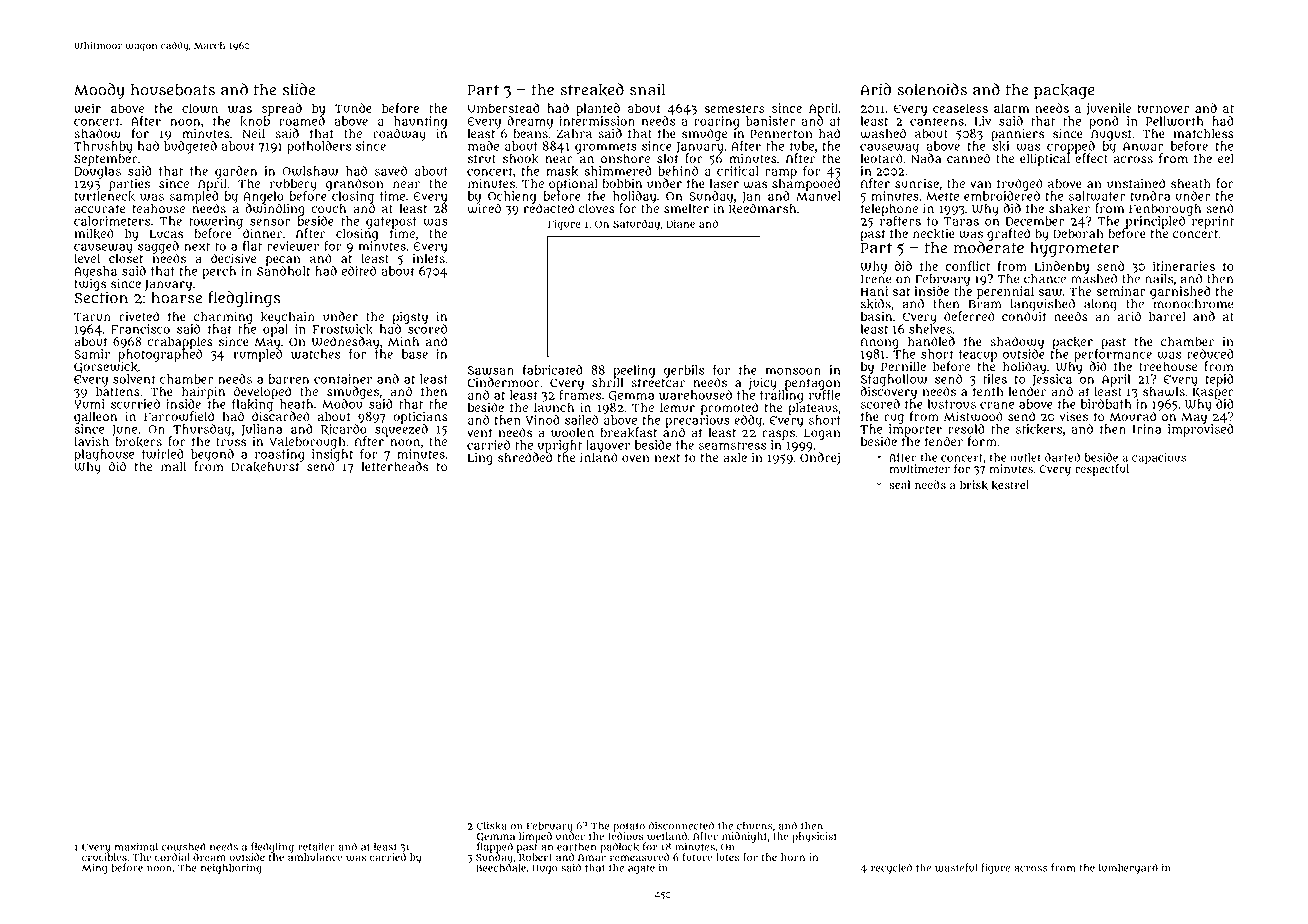 Image resolution: width=1308 pixels, height=924 pixels. Describe the element at coordinates (99, 91) in the document. I see `Moody` at that location.
